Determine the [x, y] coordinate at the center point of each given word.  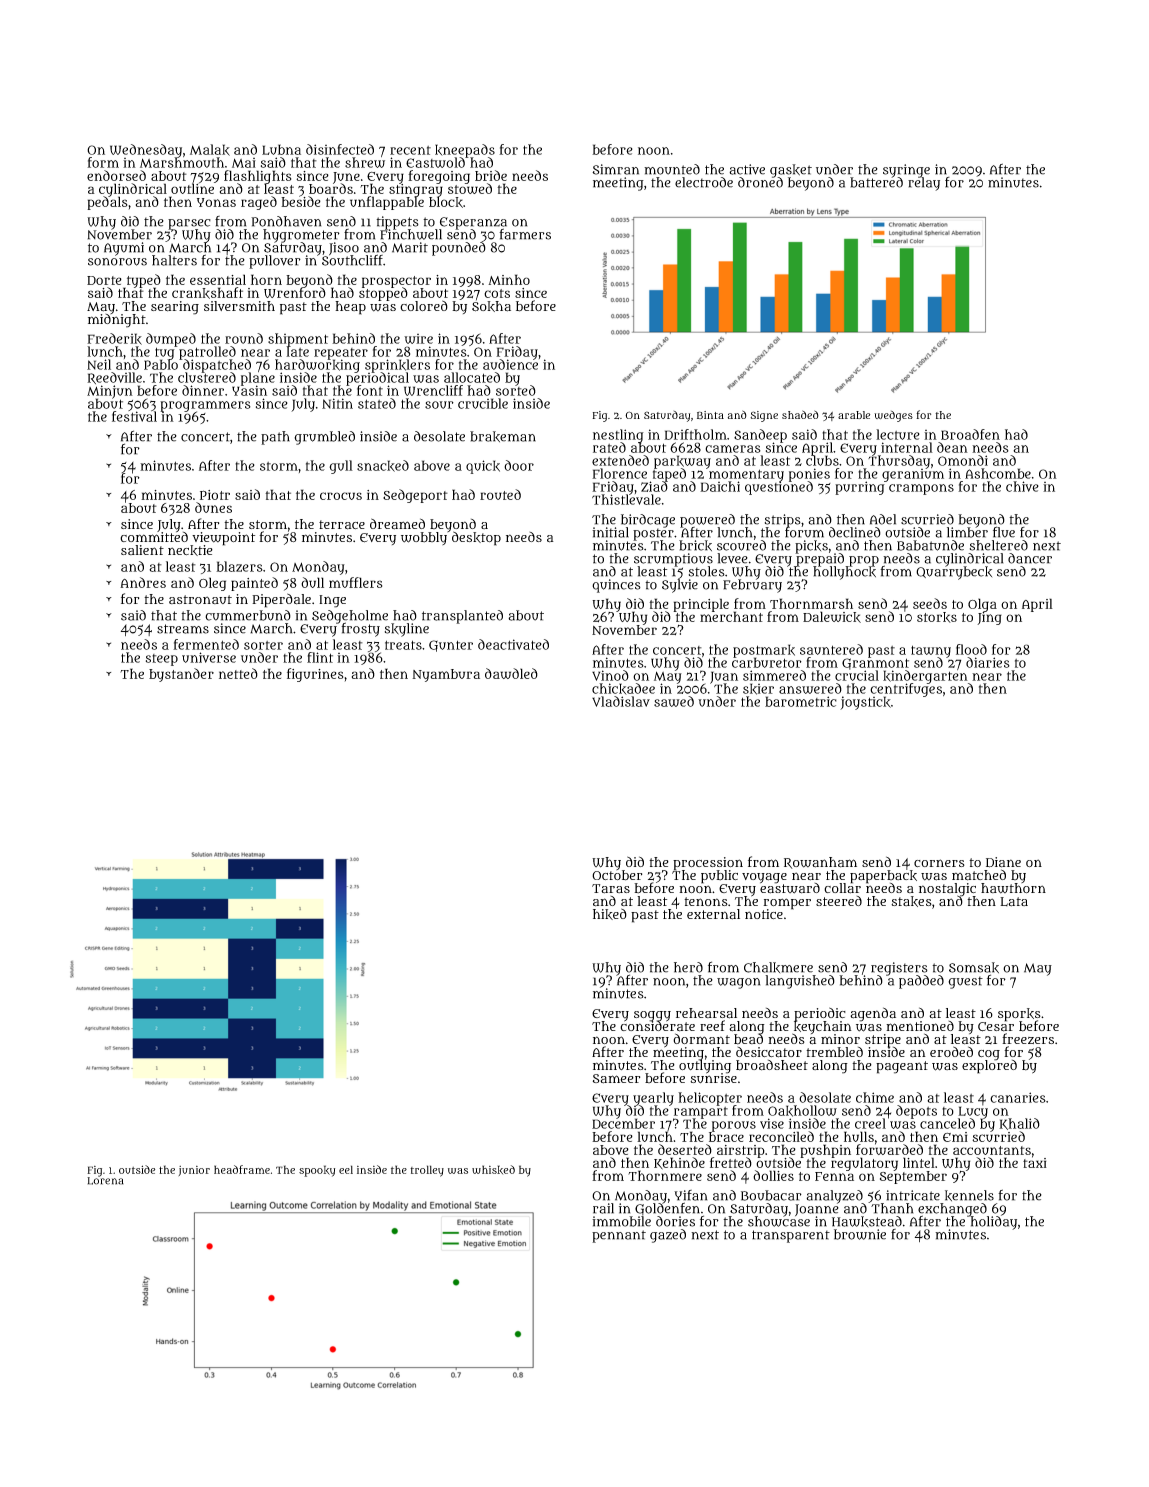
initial [610, 532]
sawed [674, 701]
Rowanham [820, 863]
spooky [317, 1171]
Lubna [281, 149]
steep [162, 660]
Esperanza [473, 223]
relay [924, 184]
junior [194, 1171]
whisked [493, 1169]
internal [907, 447]
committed [154, 537]
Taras [611, 889]
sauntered [831, 649]
